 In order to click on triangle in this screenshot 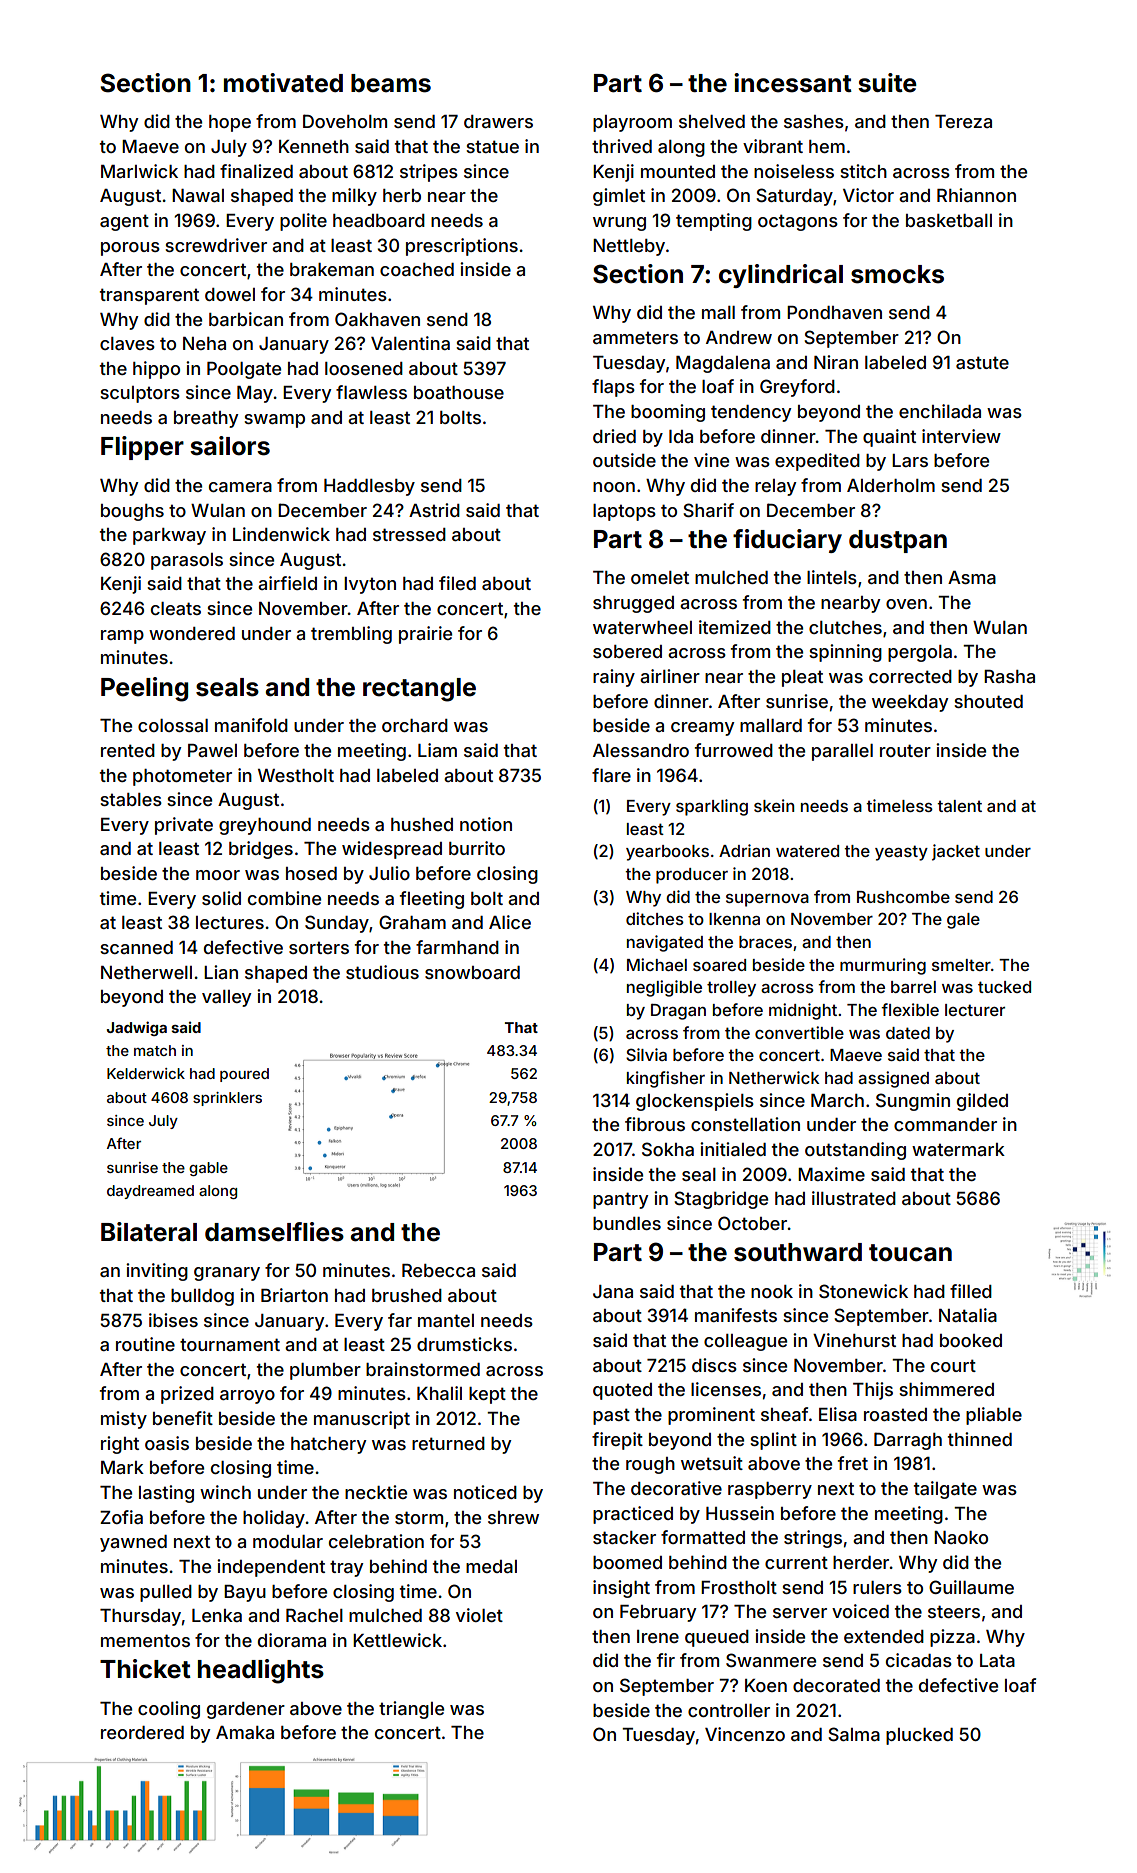, I will do `click(411, 1710)`.
